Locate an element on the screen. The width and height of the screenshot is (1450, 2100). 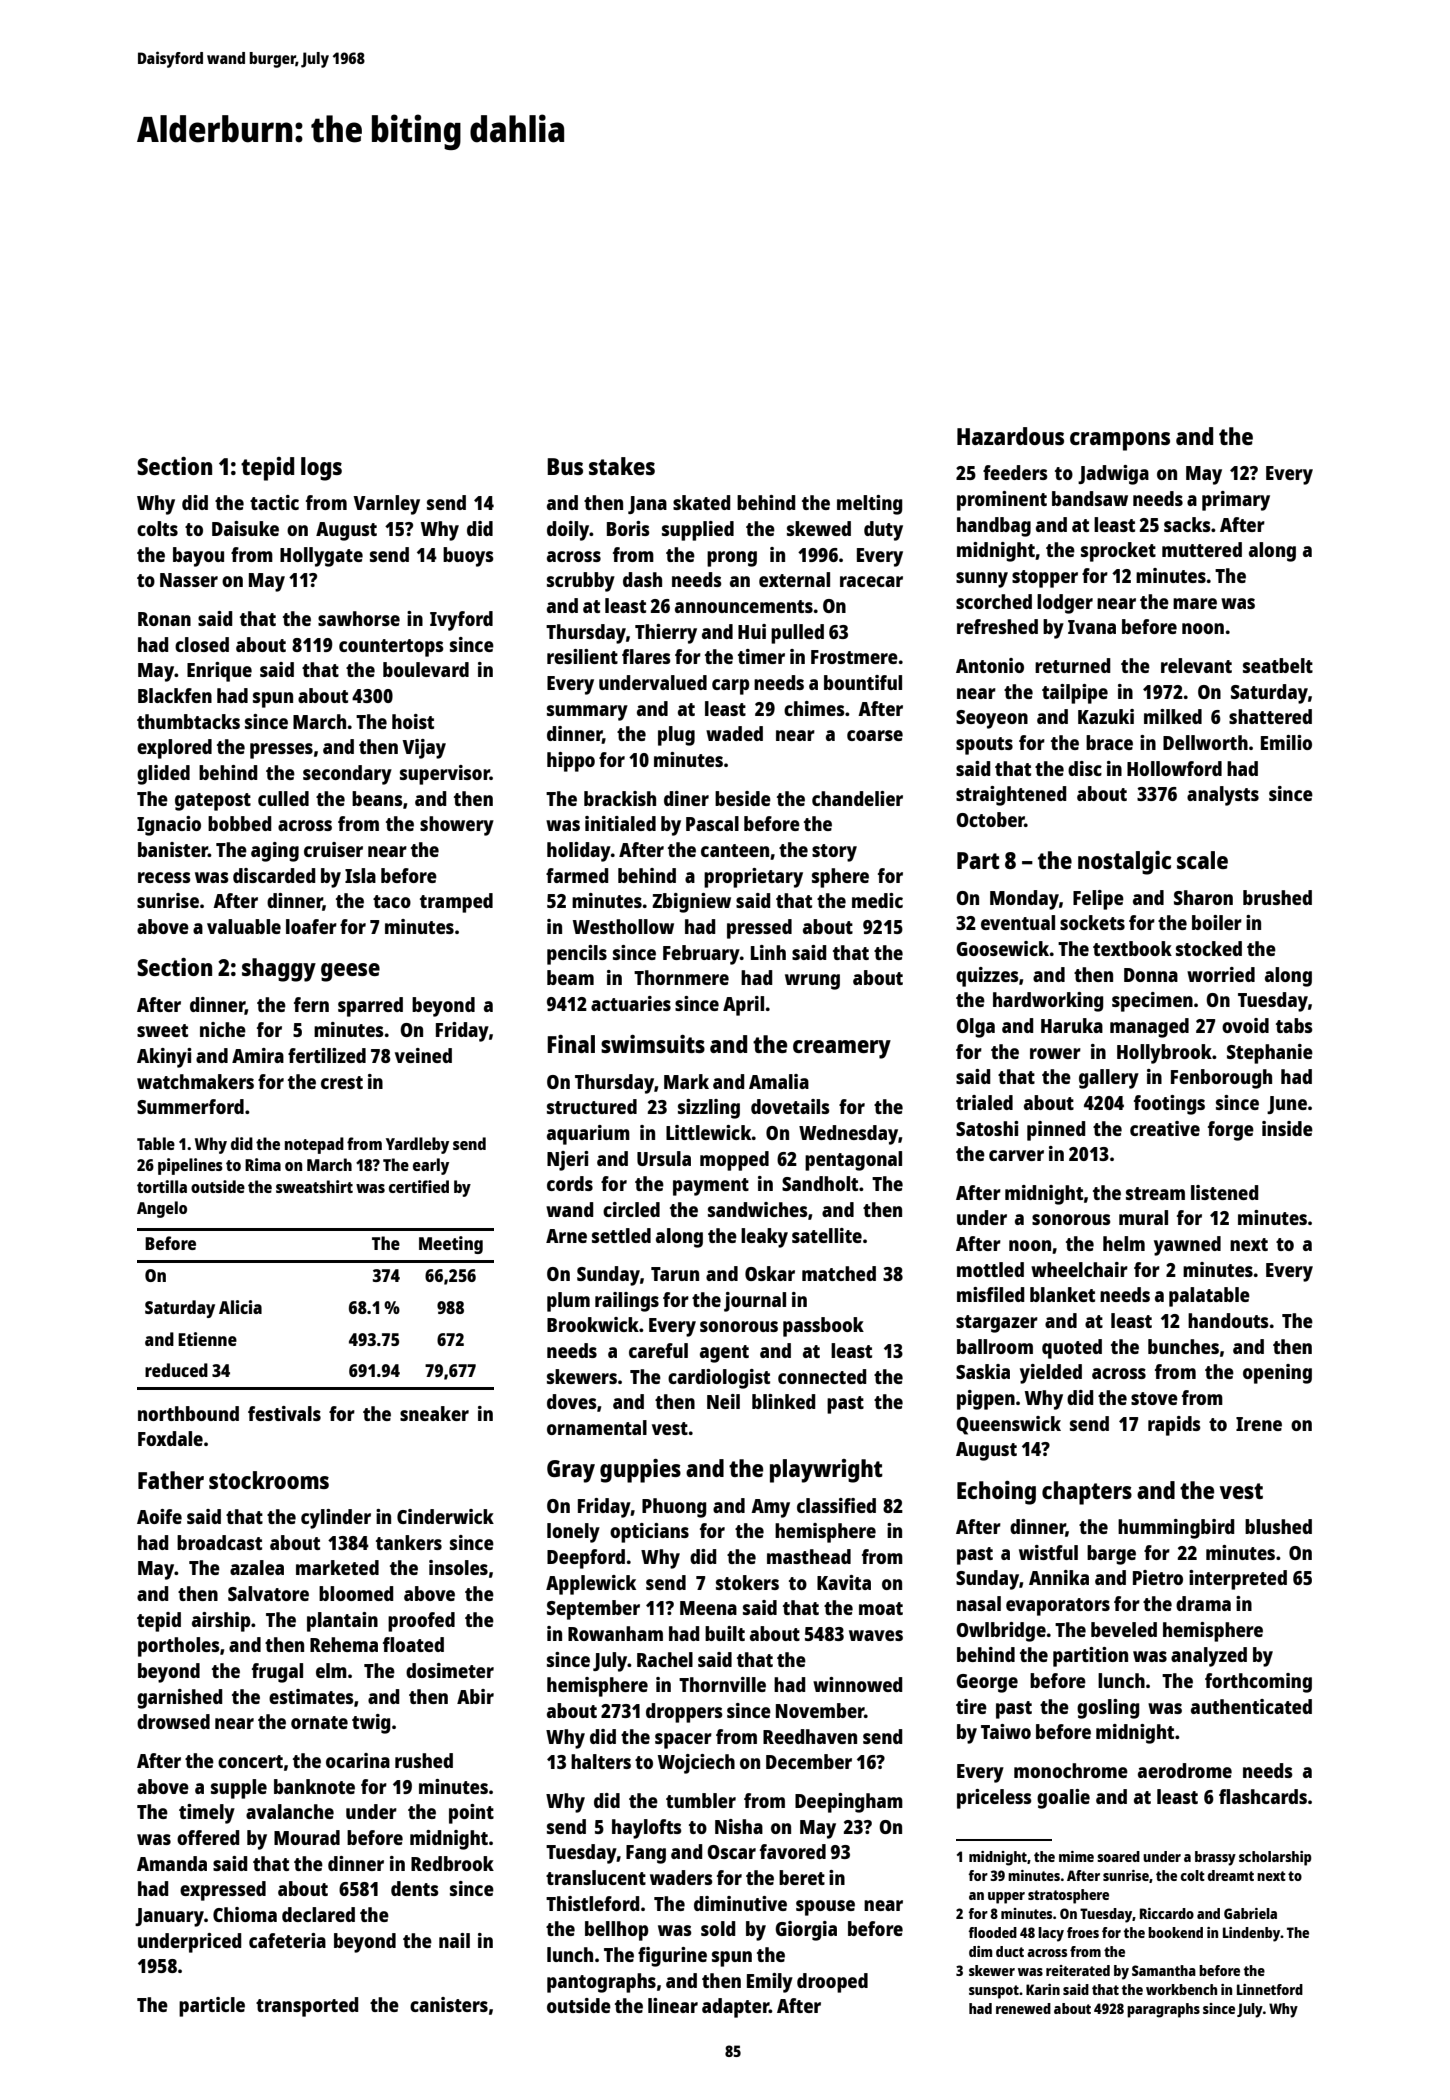
crampons is located at coordinates (1120, 441).
